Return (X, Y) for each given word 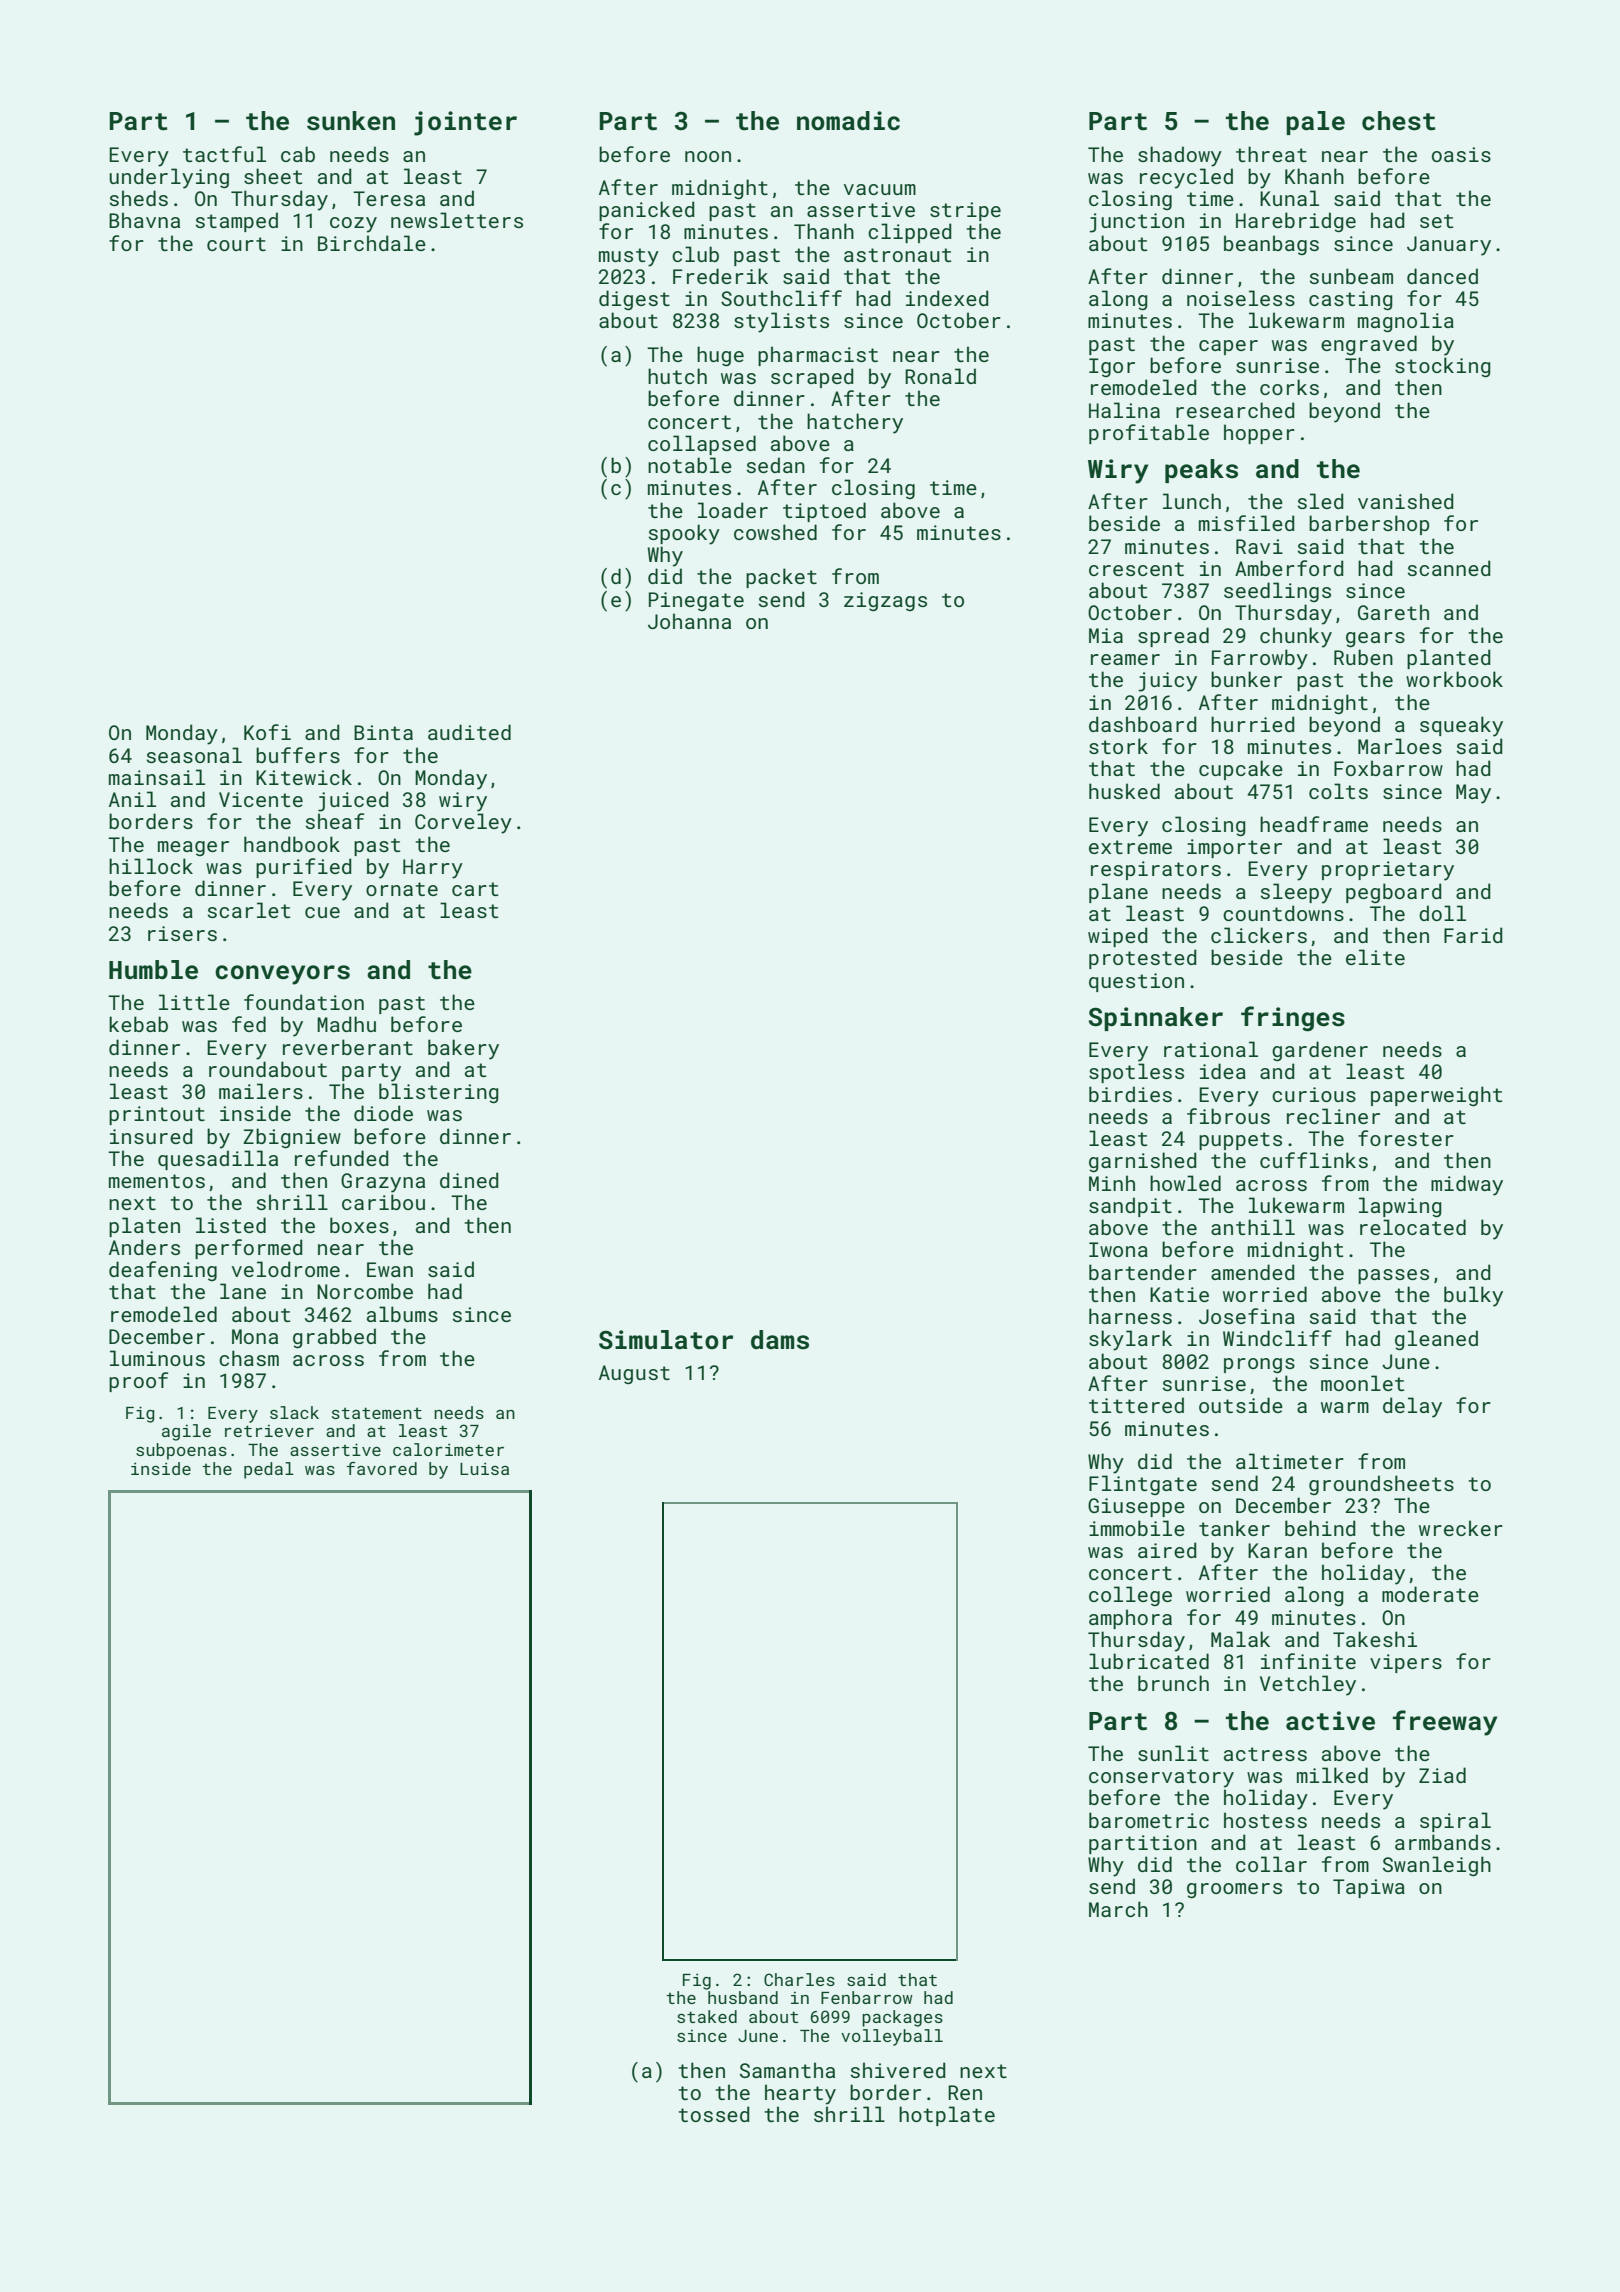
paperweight (1436, 1096)
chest (1399, 121)
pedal (269, 1470)
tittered (1136, 1405)
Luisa (484, 1468)
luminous (157, 1358)
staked (707, 2016)
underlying (169, 178)
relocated (1413, 1227)
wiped (1118, 937)
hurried (1253, 724)
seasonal (194, 755)
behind (1320, 1528)
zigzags (885, 601)
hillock (151, 866)
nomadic (848, 121)
